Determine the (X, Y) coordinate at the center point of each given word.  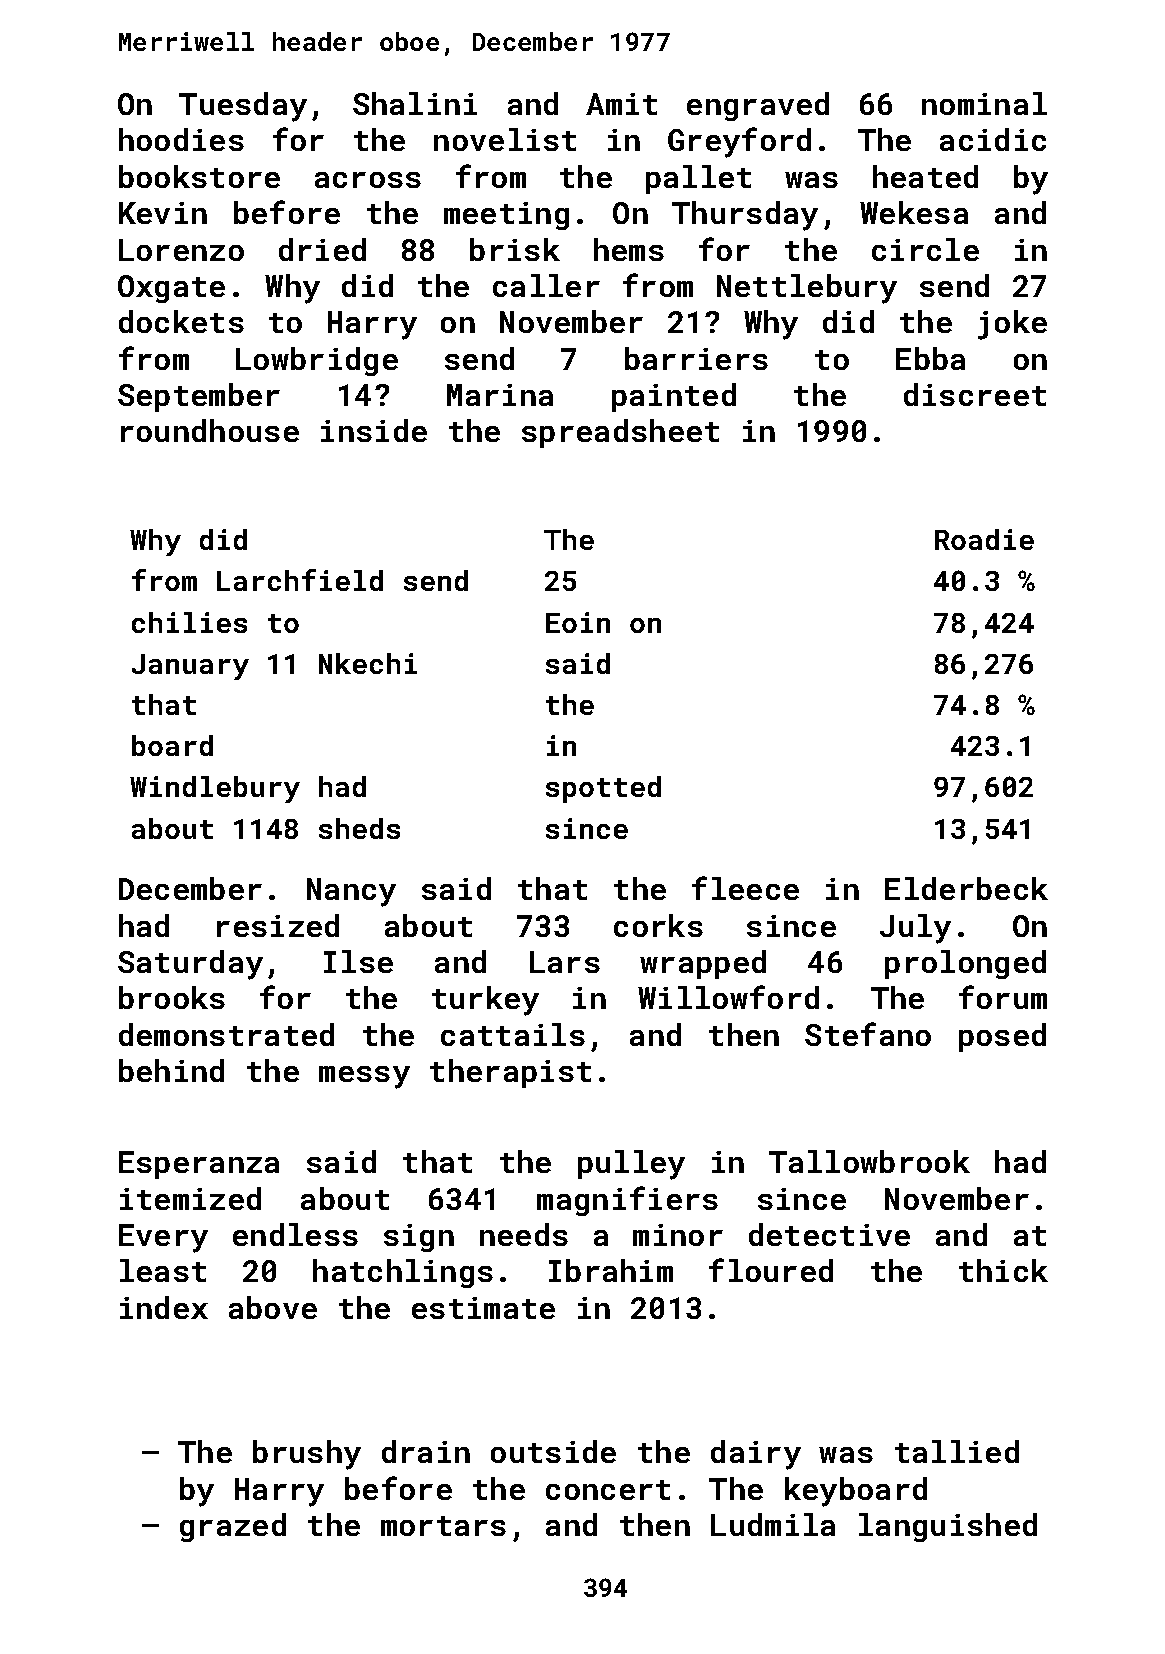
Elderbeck (966, 888)
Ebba (930, 358)
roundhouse (210, 430)
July (915, 929)
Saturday (190, 965)
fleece (745, 888)
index (164, 1307)
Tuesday (243, 107)
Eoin (578, 622)
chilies (189, 622)
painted (674, 397)
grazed (233, 1527)
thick (1003, 1270)
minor (678, 1235)
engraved (758, 106)
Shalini (415, 103)
